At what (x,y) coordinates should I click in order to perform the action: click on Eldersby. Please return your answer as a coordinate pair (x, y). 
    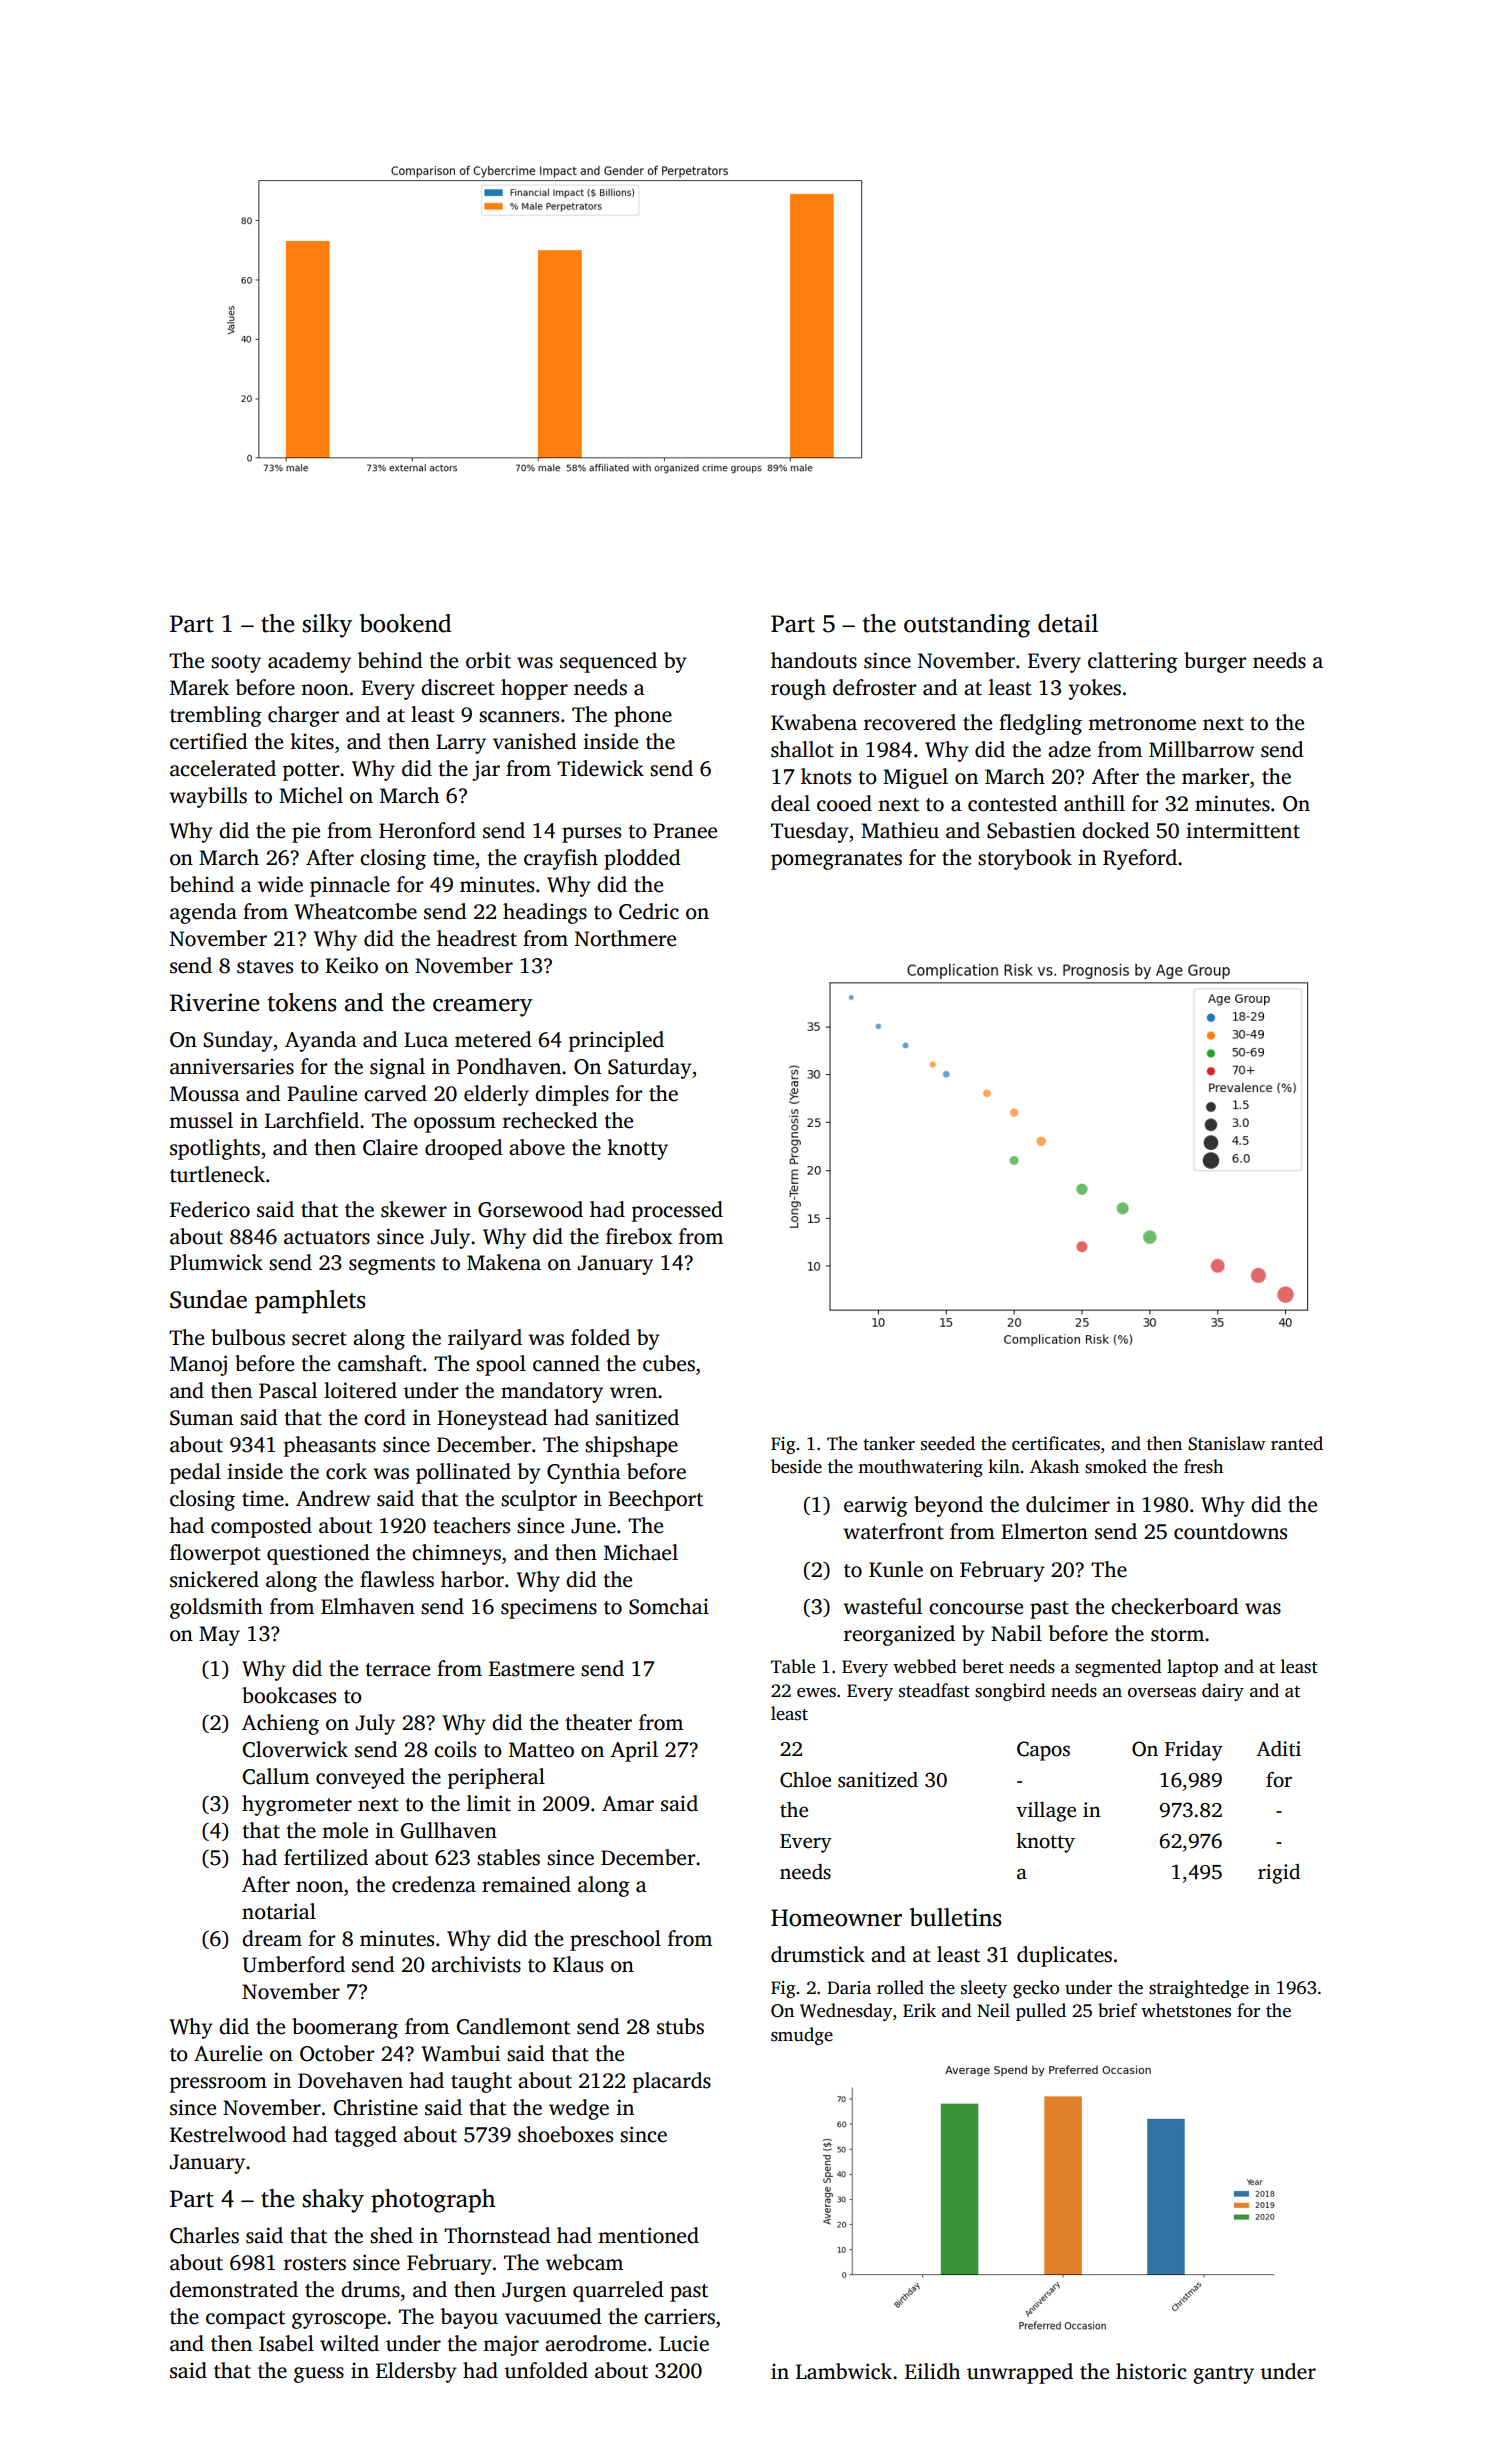
    Looking at the image, I should click on (416, 2372).
